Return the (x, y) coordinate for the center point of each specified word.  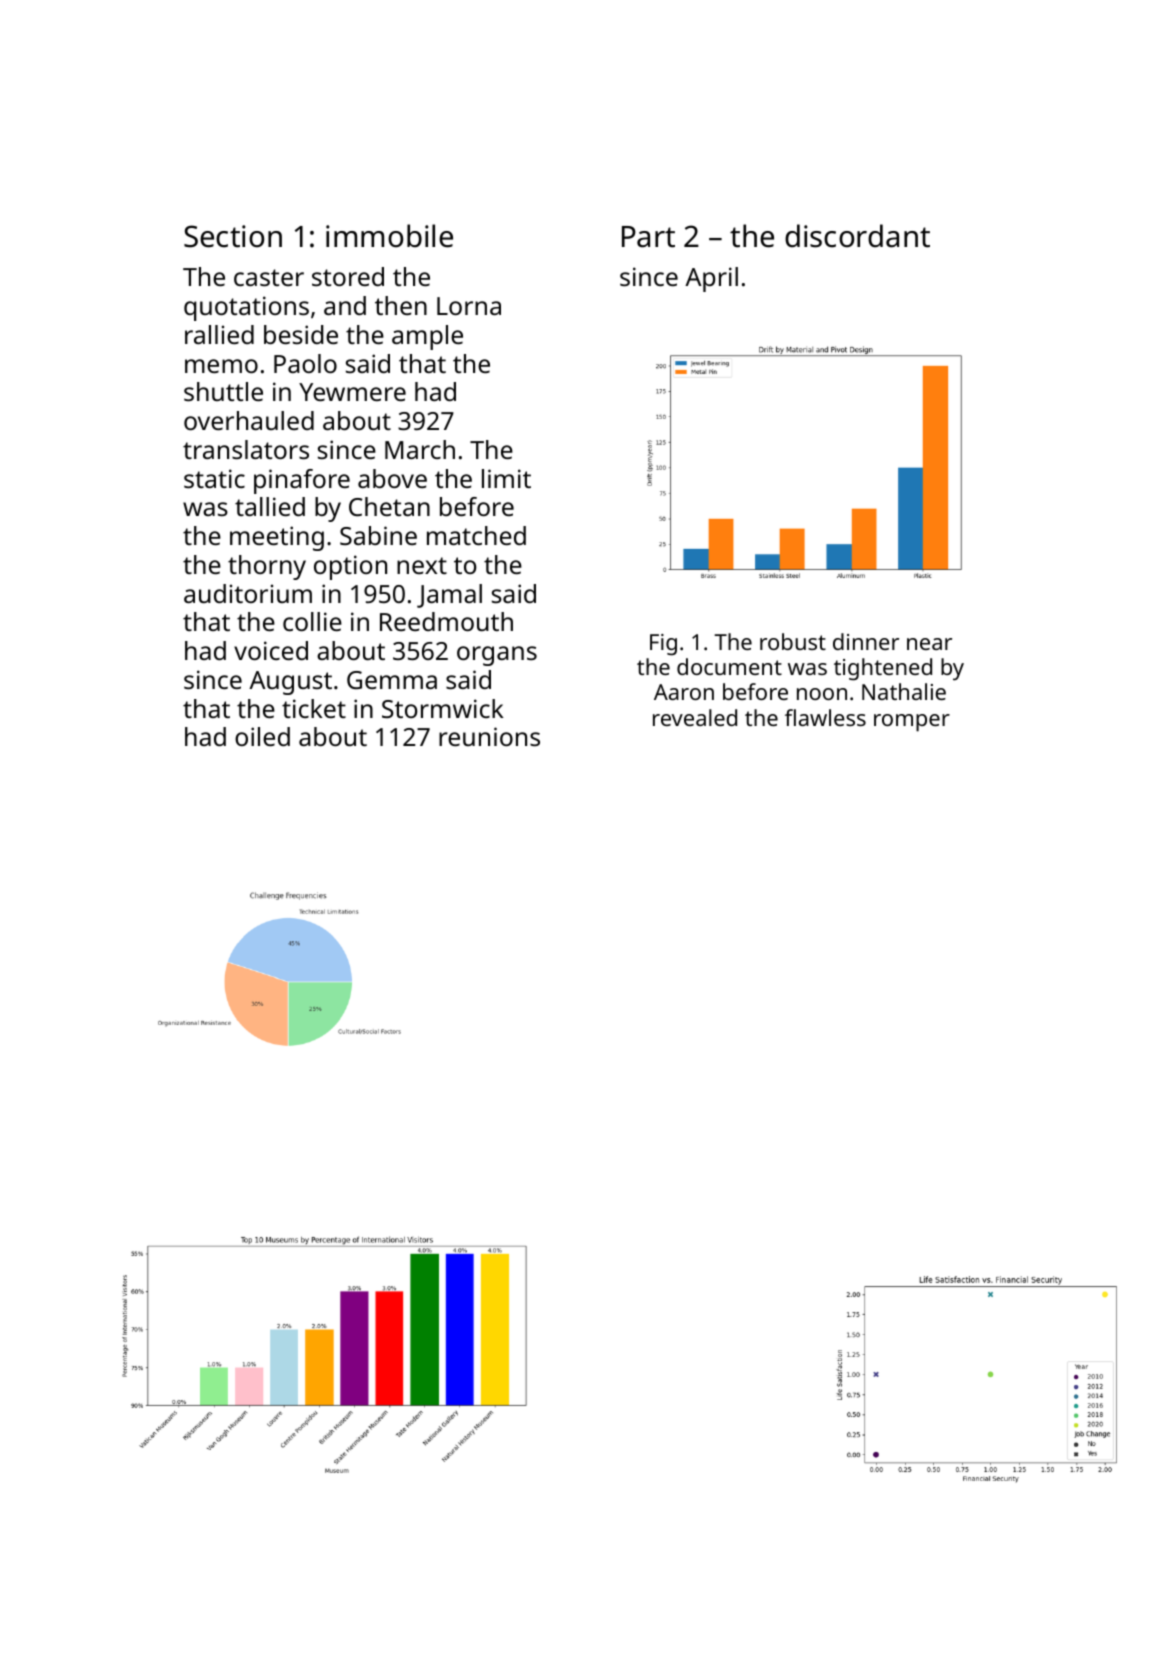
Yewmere (352, 392)
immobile (389, 236)
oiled (262, 736)
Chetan (389, 506)
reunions (489, 736)
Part (648, 237)
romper (912, 723)
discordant (857, 236)
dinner (866, 641)
